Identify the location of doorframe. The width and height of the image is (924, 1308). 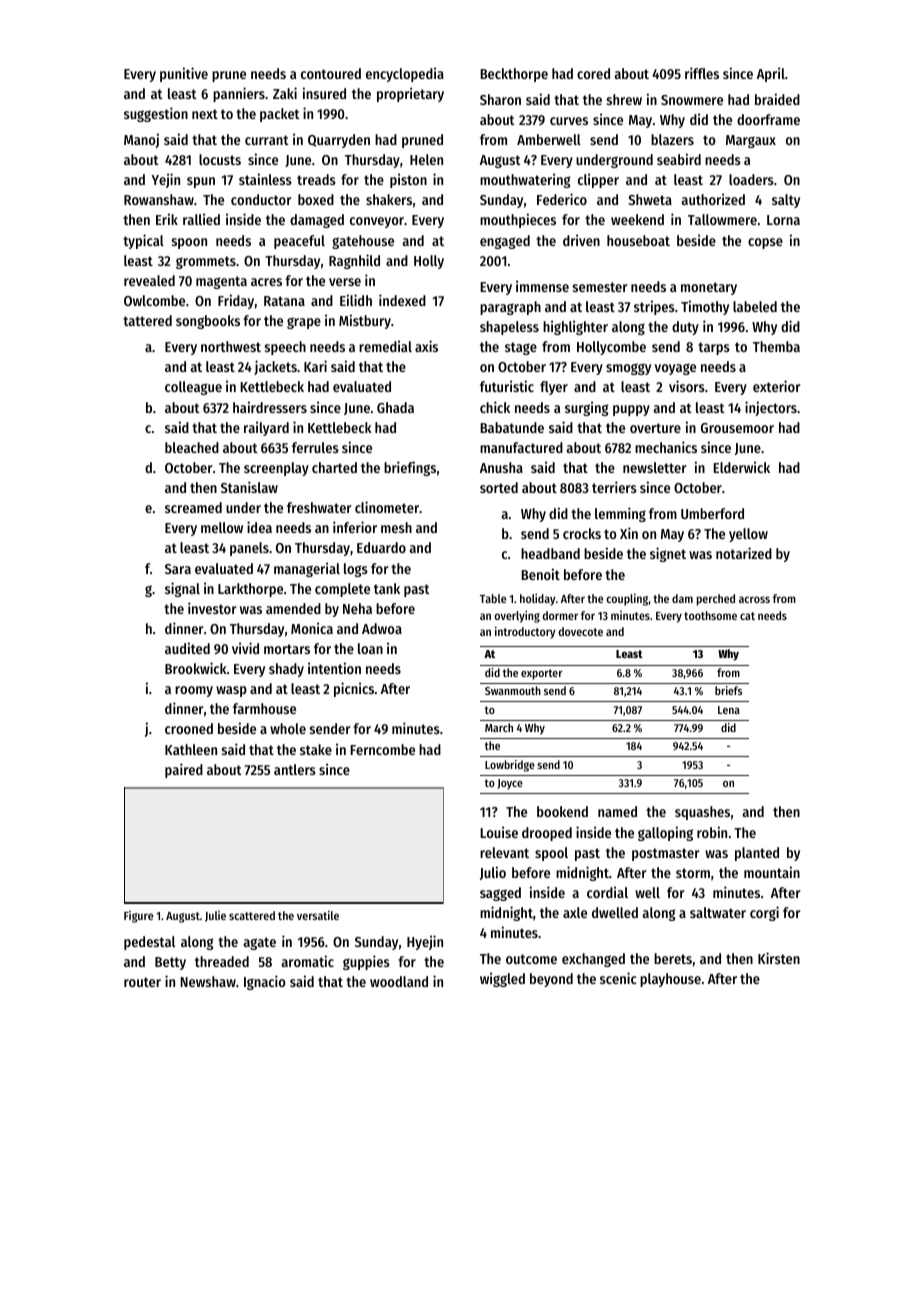
(768, 119).
